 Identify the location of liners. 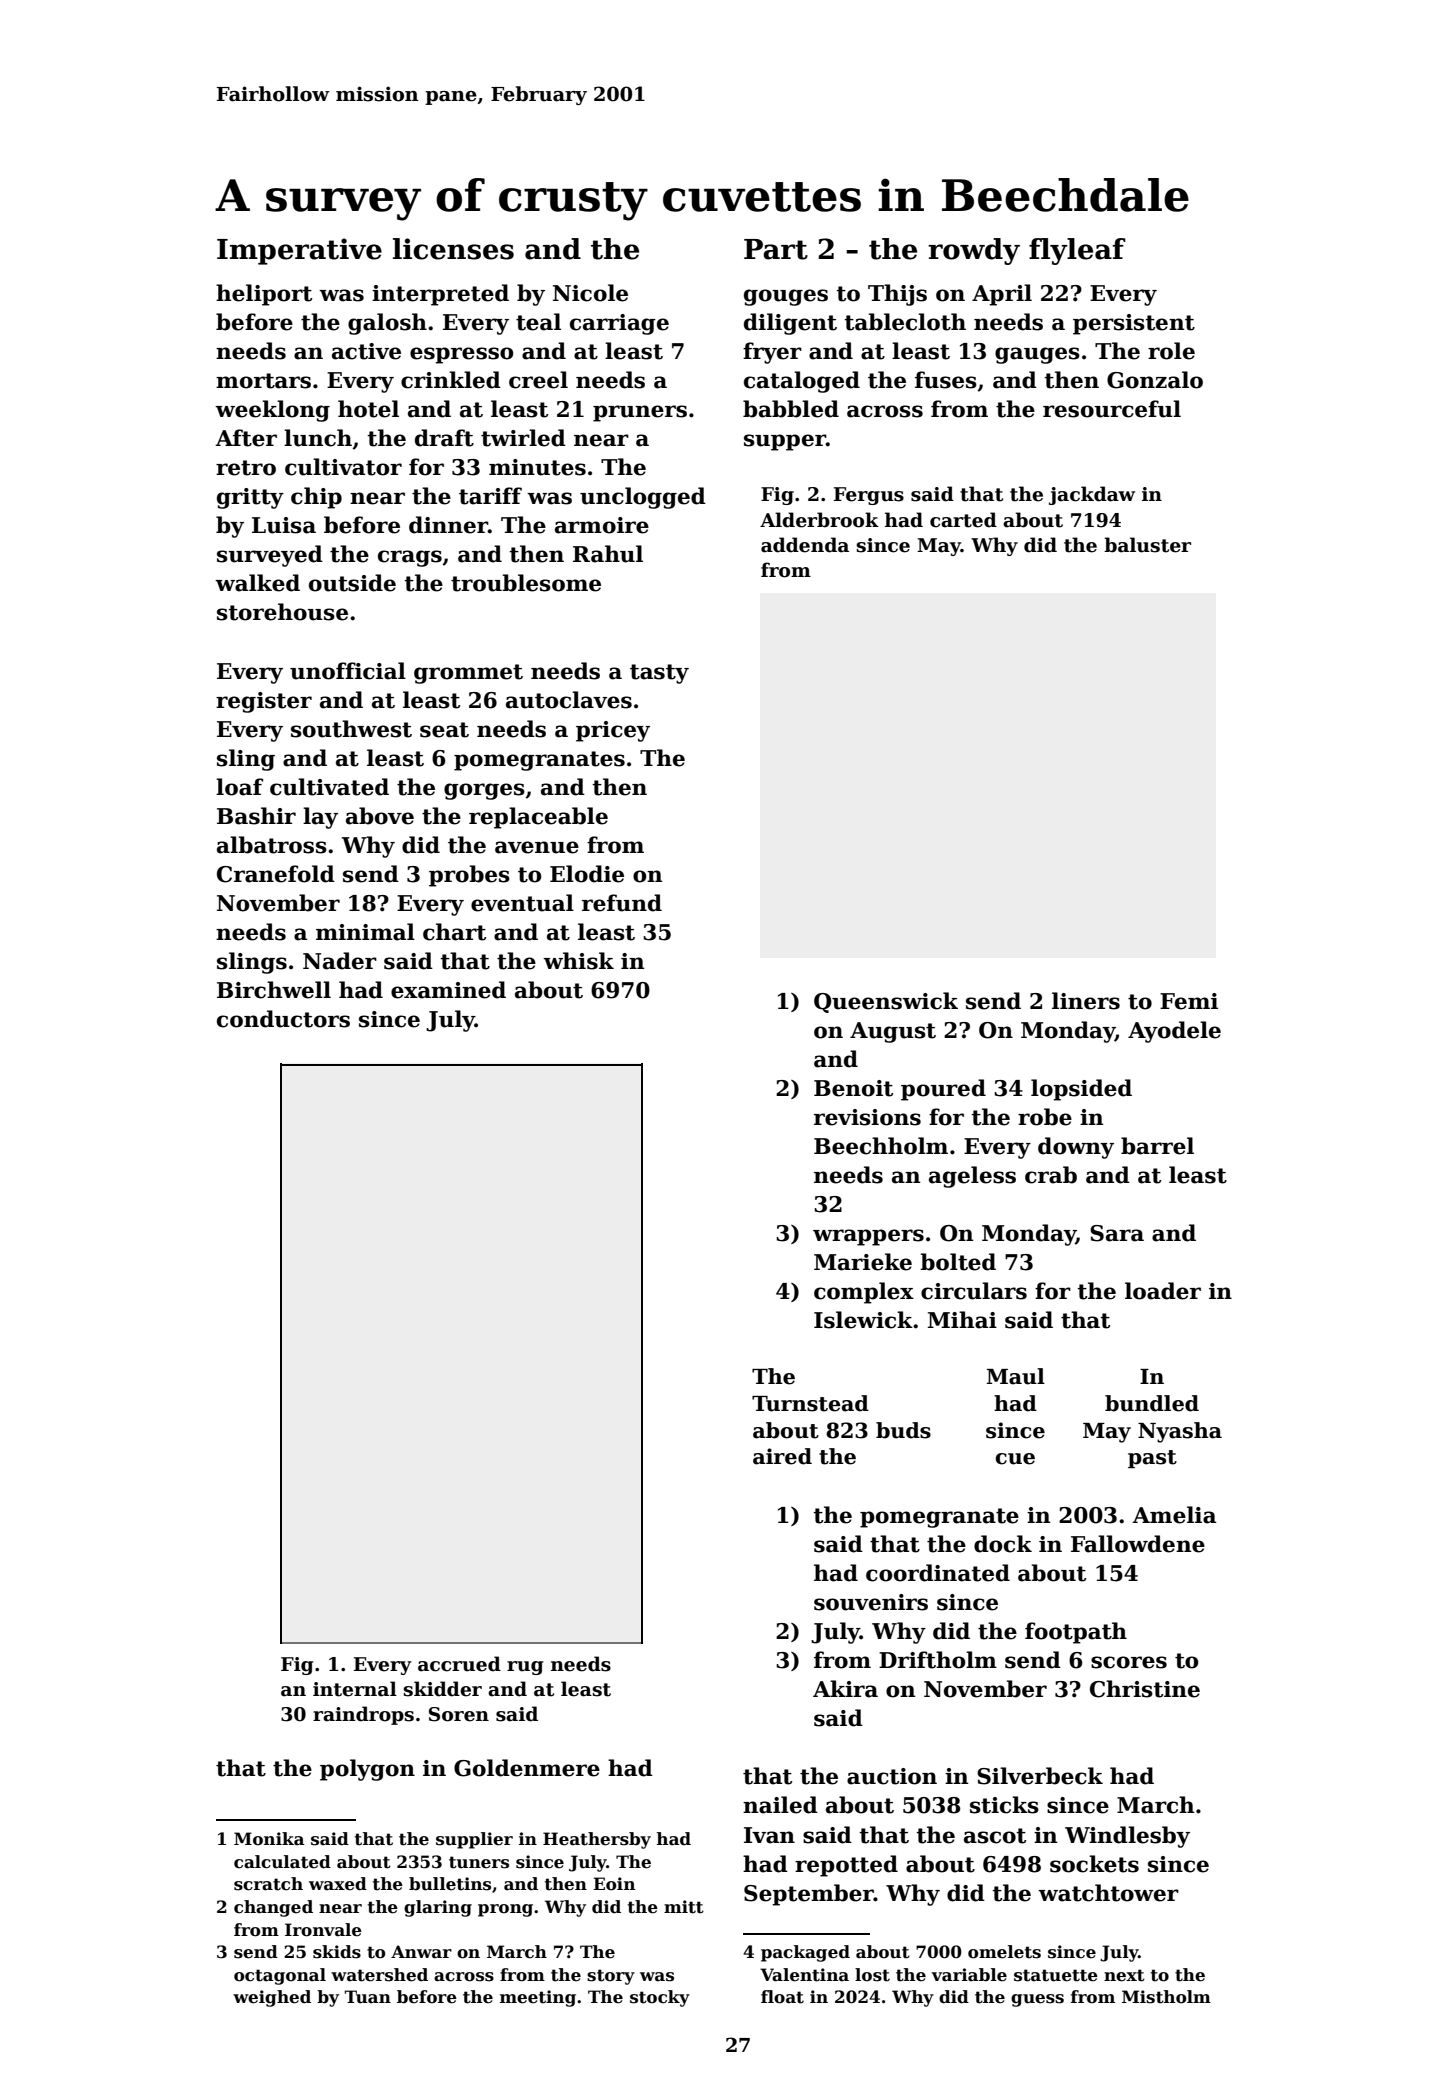
(1086, 1001).
